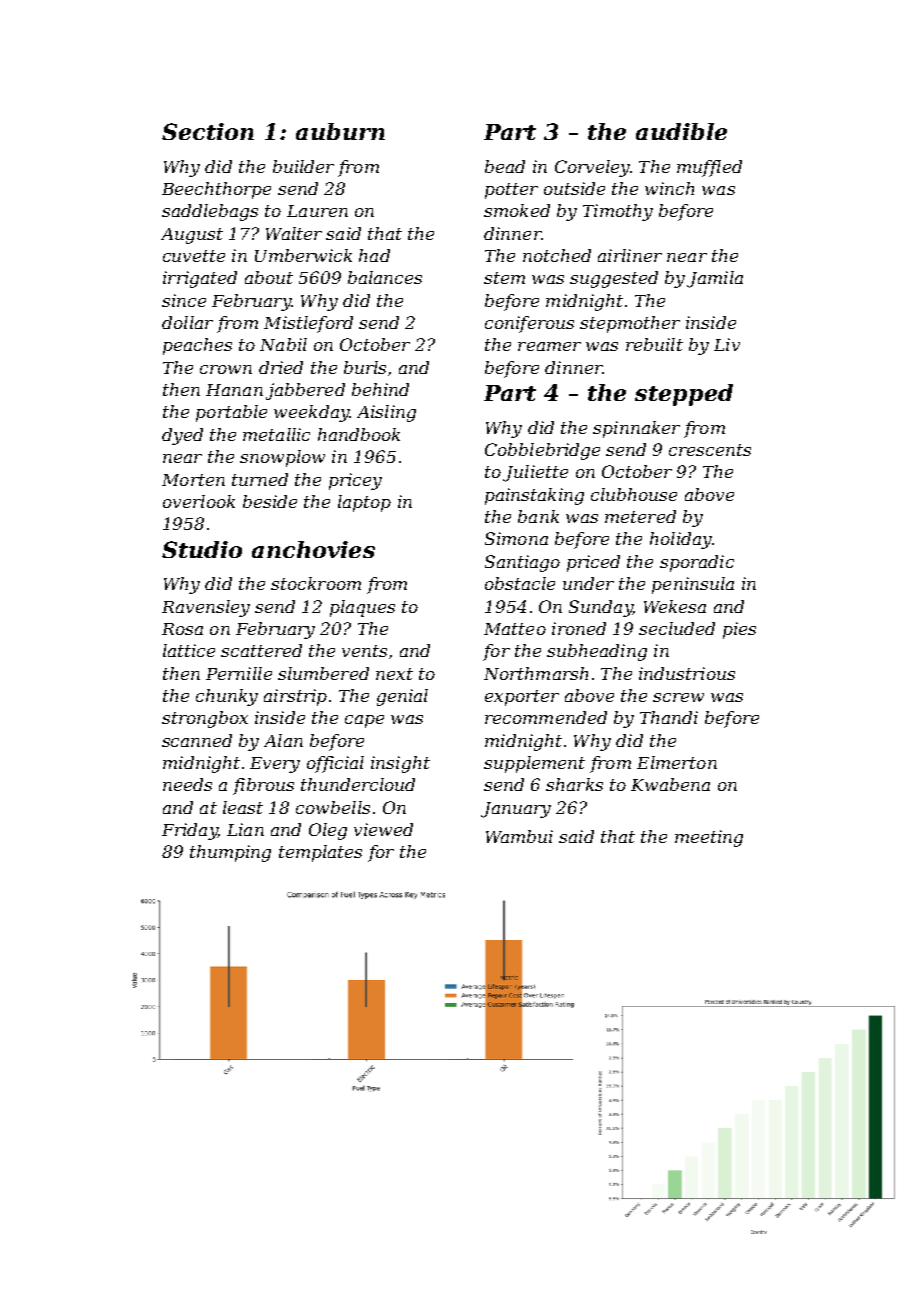 The image size is (924, 1311). Describe the element at coordinates (614, 279) in the image. I see `suggested` at that location.
